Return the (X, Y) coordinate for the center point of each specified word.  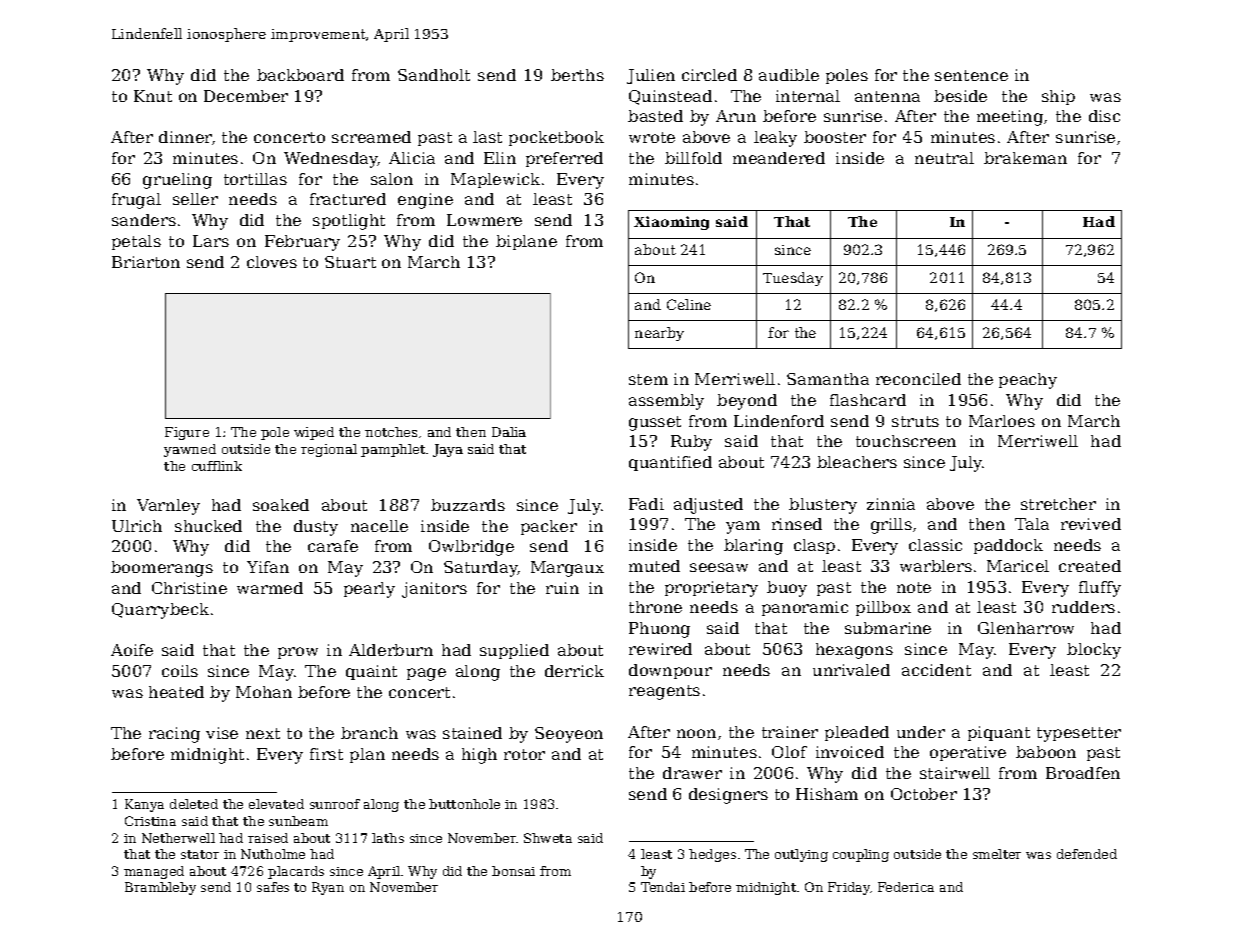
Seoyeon (569, 735)
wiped (314, 433)
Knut (153, 96)
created (1090, 566)
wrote (652, 137)
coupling (861, 855)
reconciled (918, 379)
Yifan (268, 567)
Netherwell (178, 838)
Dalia (509, 432)
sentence (971, 75)
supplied (514, 651)
